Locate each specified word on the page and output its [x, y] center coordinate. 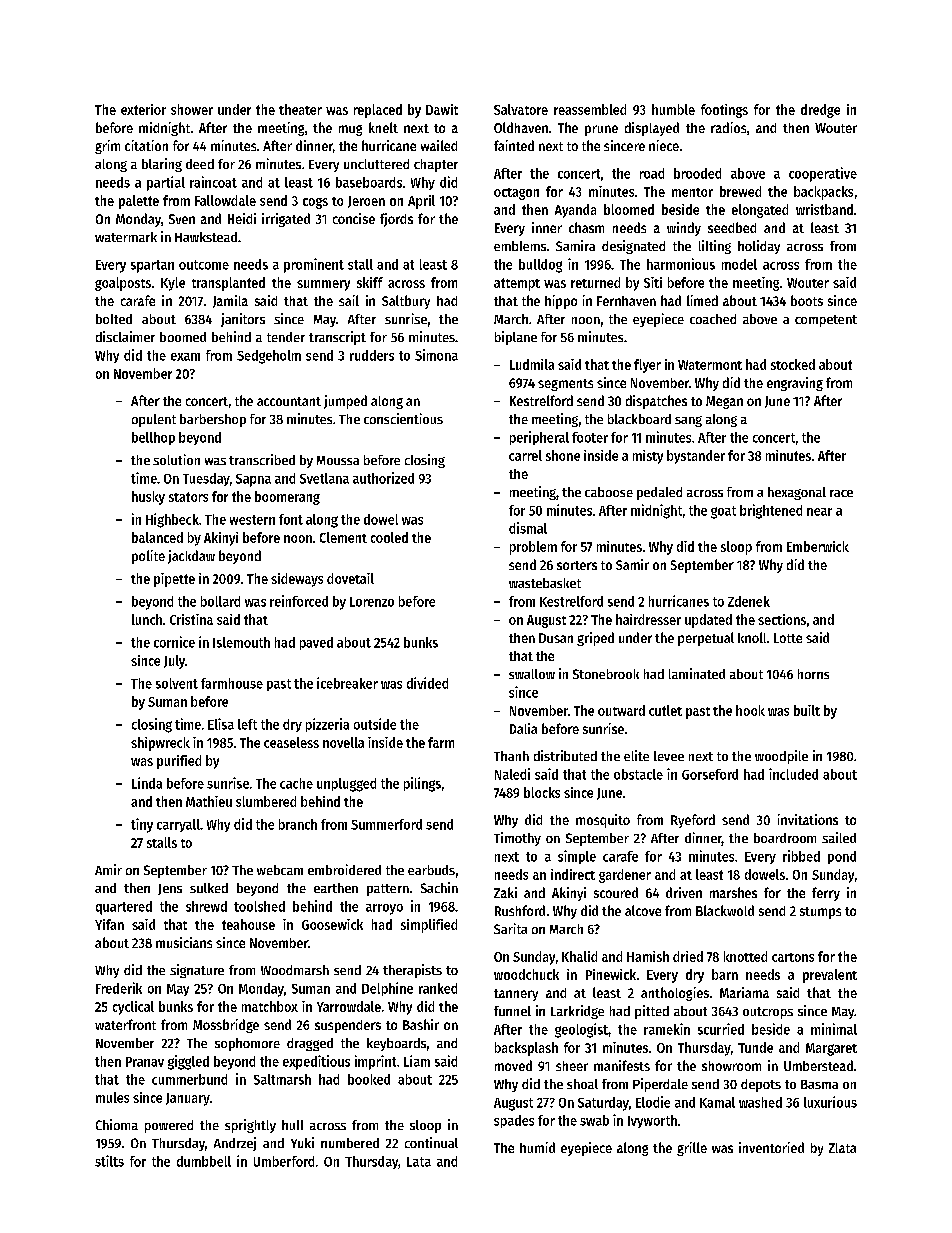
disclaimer [125, 336]
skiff [370, 282]
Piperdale [660, 1085]
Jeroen [366, 202]
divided [427, 683]
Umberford [284, 1161]
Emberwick [818, 546]
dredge [820, 111]
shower [192, 109]
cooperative [823, 174]
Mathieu [209, 801]
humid [537, 1147]
